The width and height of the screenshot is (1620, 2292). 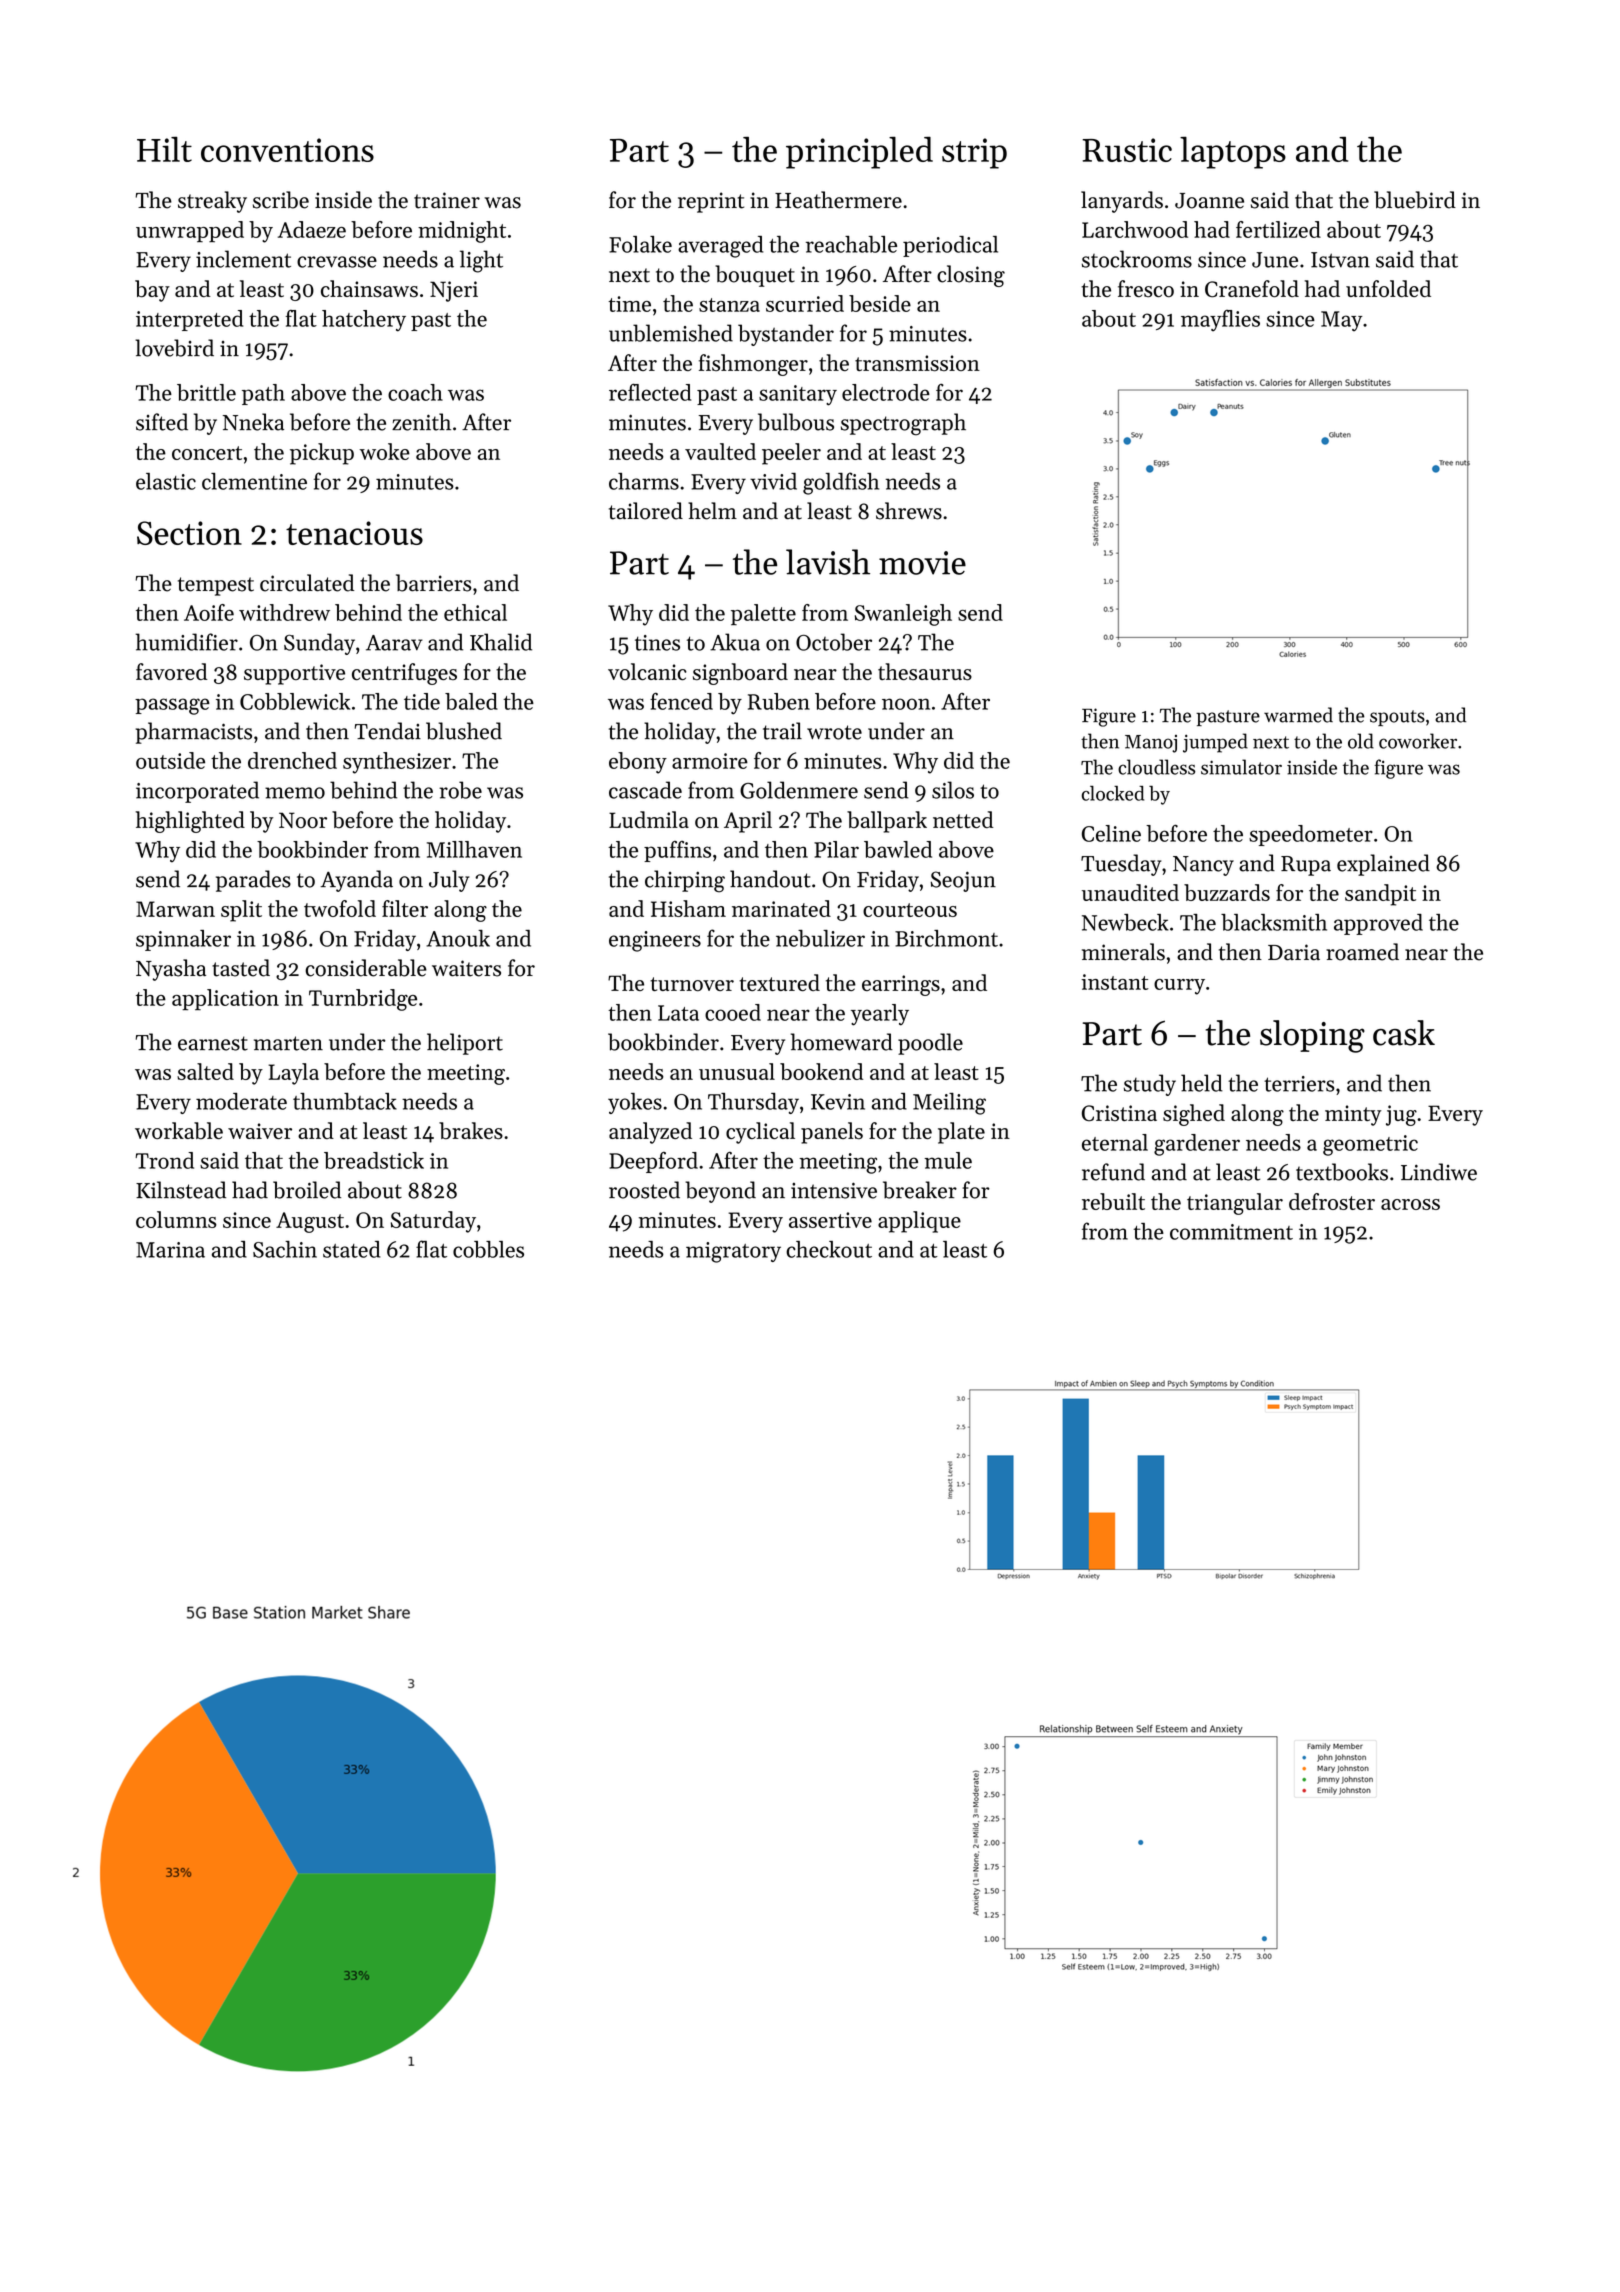 What do you see at coordinates (166, 481) in the screenshot?
I see `elastic` at bounding box center [166, 481].
